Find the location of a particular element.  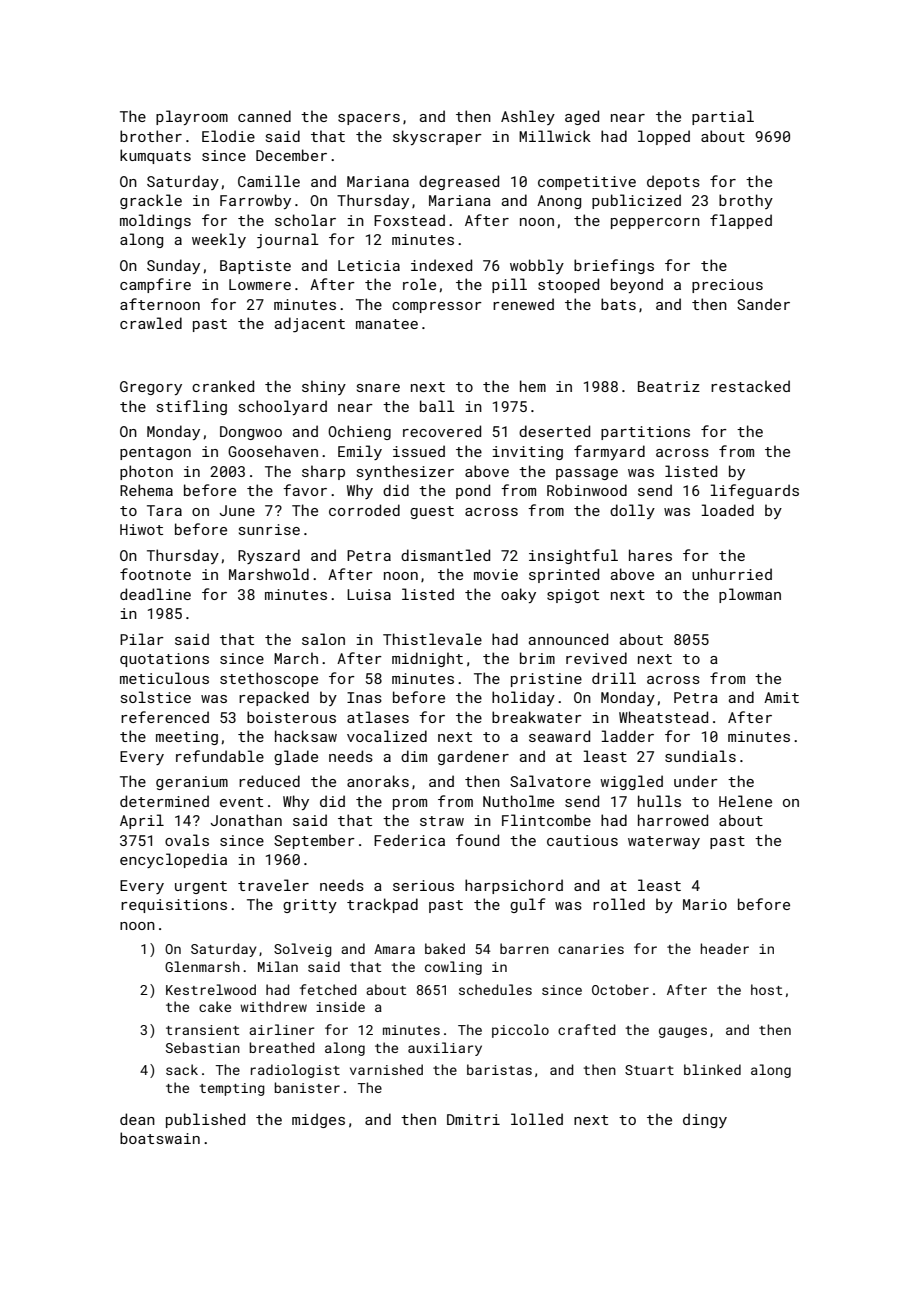

radiologist is located at coordinates (295, 1071).
